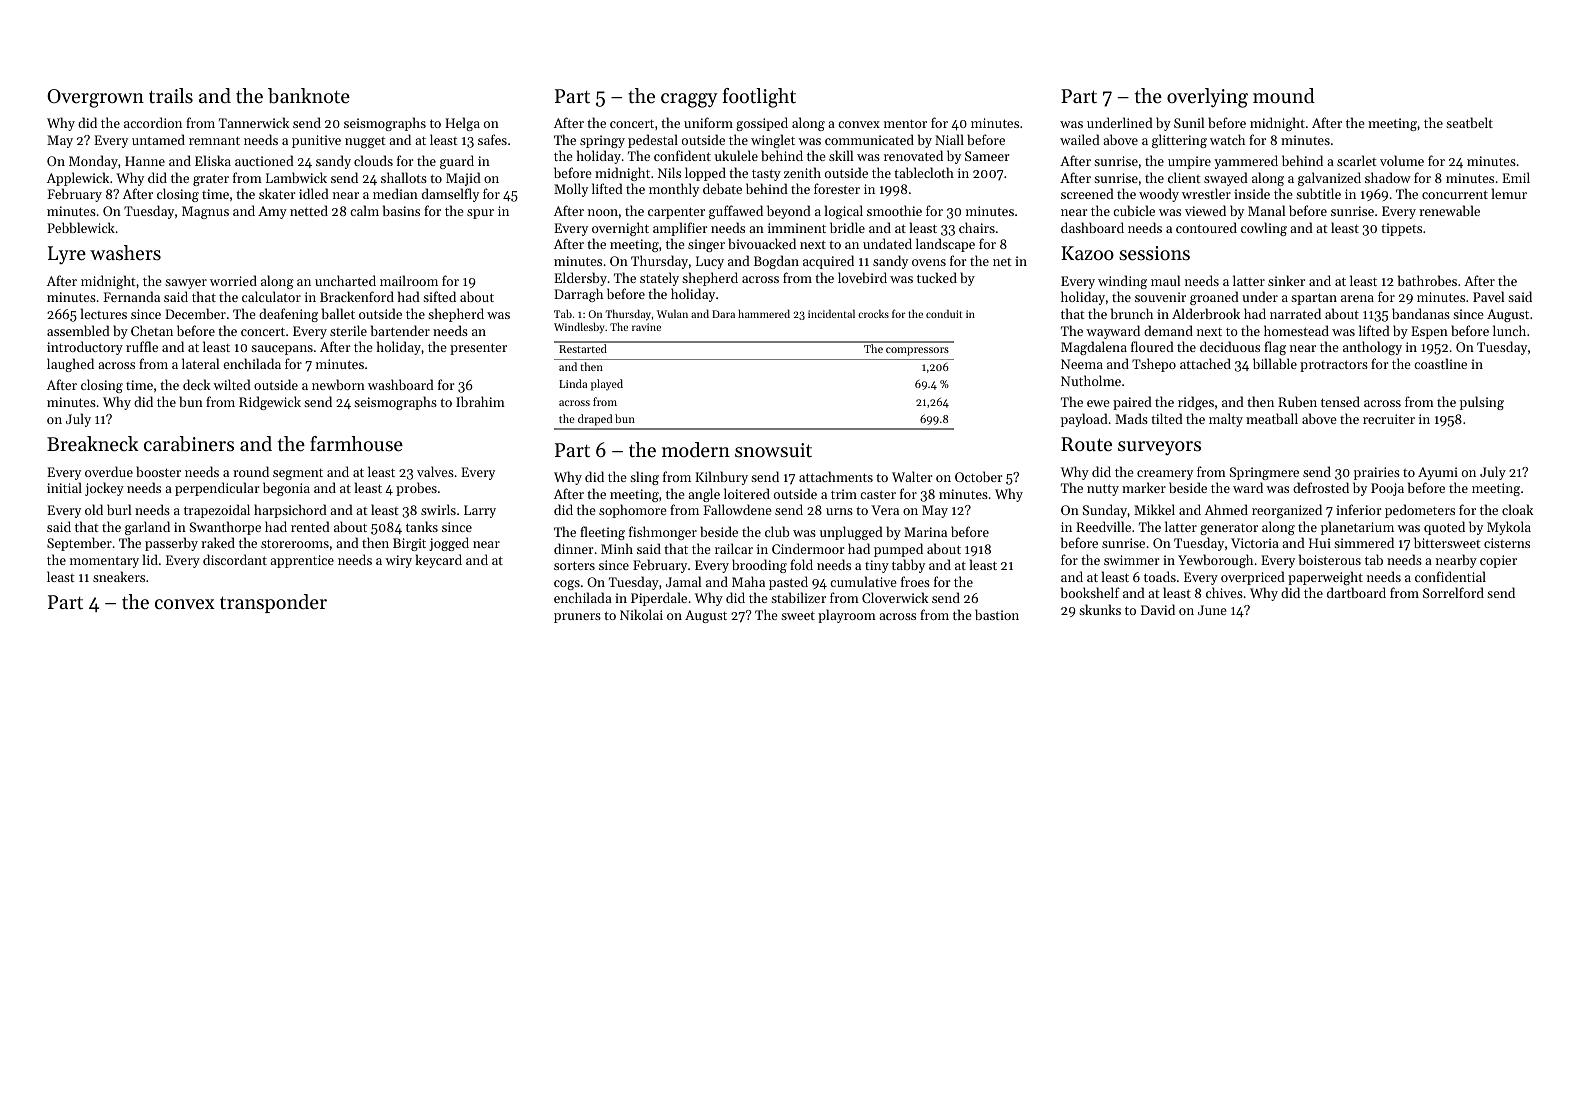 This image has height=1118, width=1581. I want to click on transponder, so click(273, 603).
